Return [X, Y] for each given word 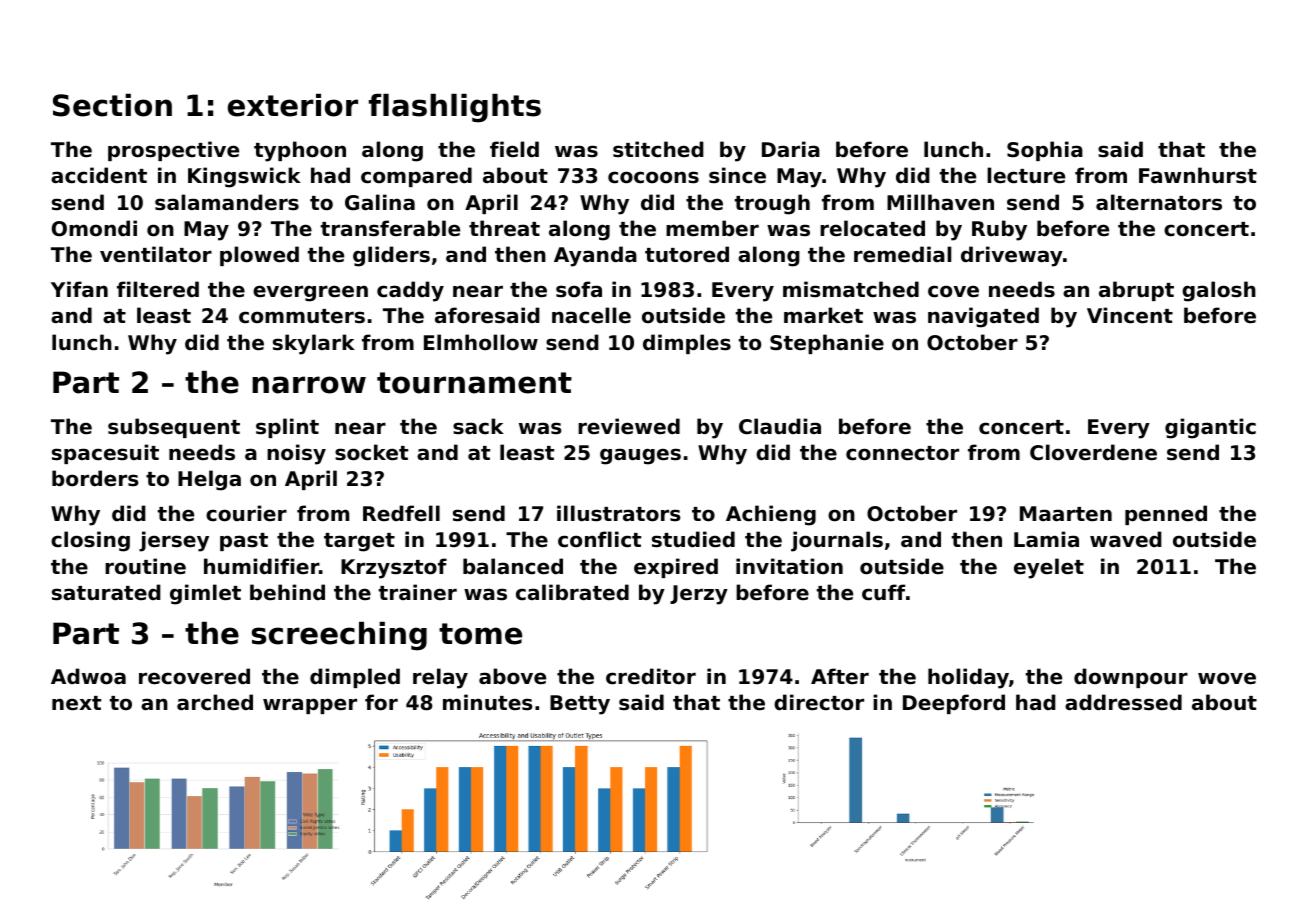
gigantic [1210, 428]
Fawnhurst [1198, 175]
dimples [687, 344]
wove [1227, 678]
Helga [209, 480]
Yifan [79, 289]
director [819, 702]
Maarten [1066, 514]
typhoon [300, 151]
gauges [640, 456]
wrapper [310, 706]
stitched [658, 149]
